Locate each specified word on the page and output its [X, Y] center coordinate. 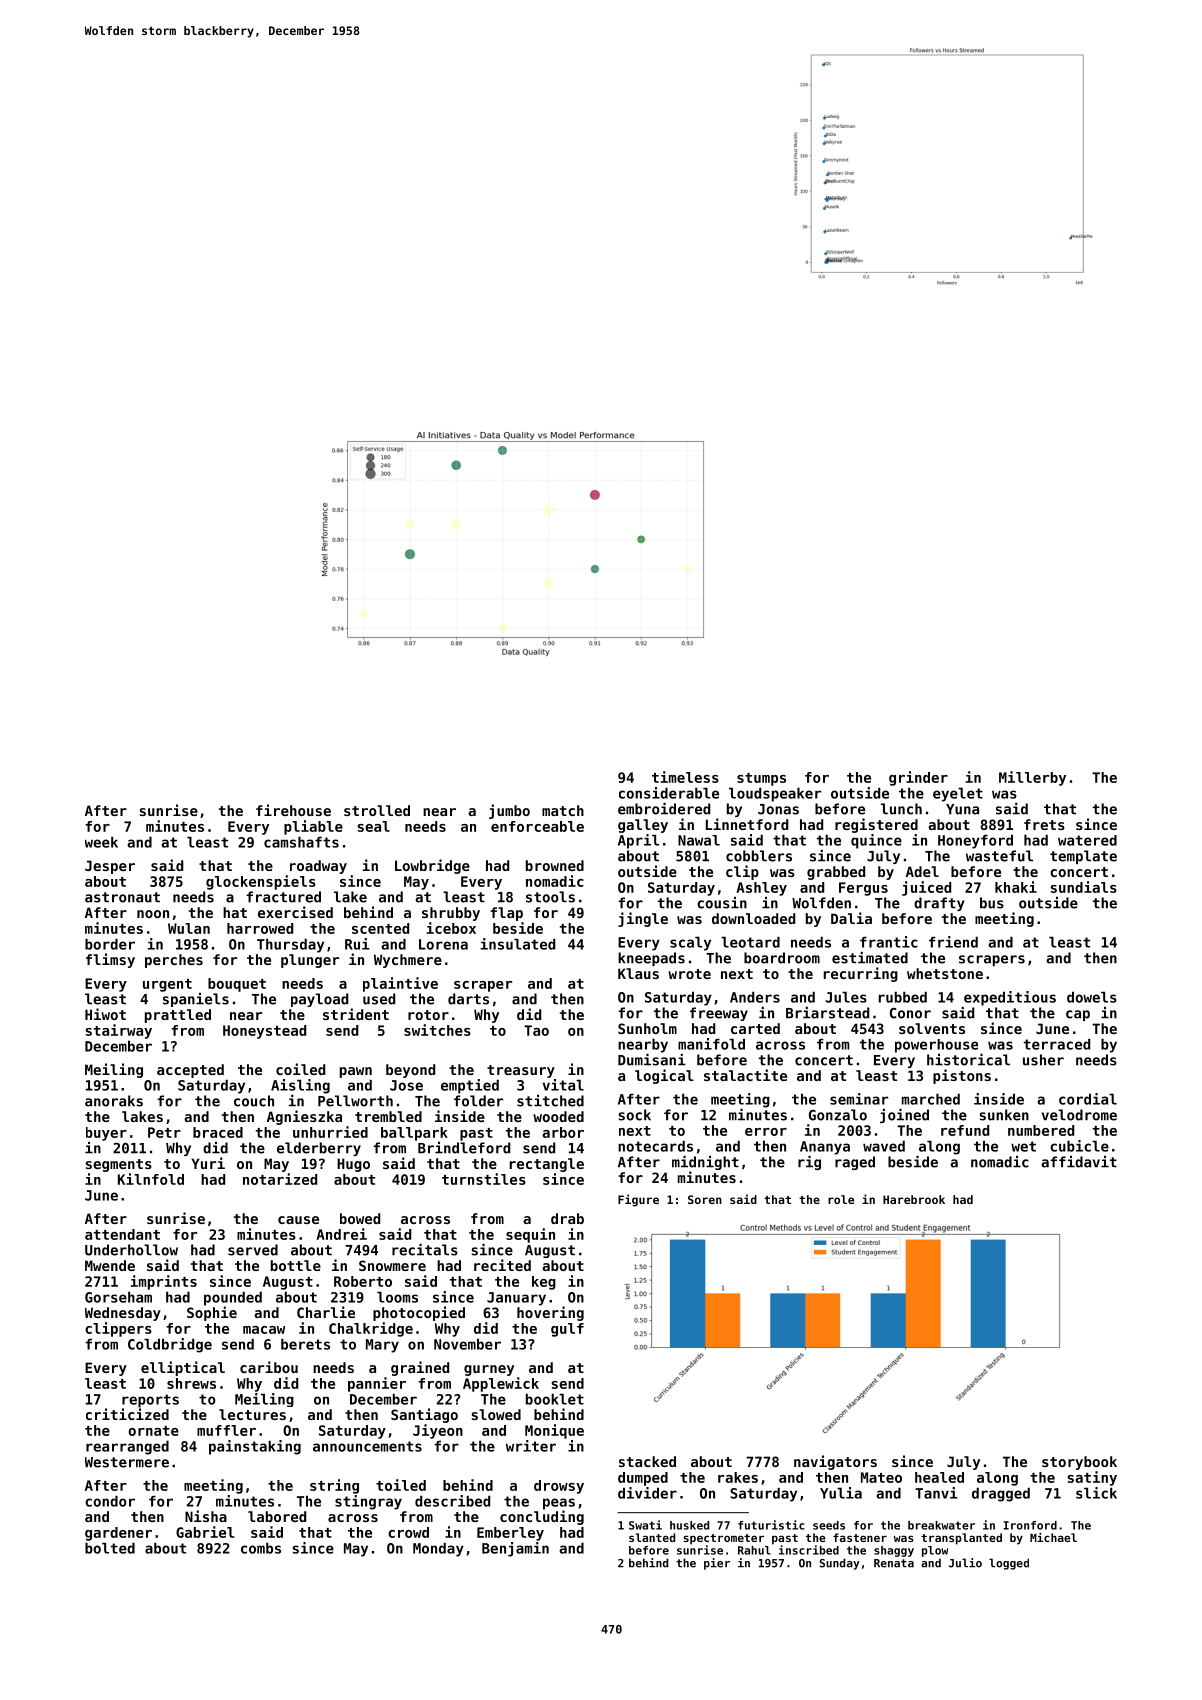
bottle [296, 1265]
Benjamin [515, 1549]
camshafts [301, 842]
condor [110, 1501]
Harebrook [914, 1199]
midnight [705, 1162]
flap [507, 914]
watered [1087, 840]
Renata [894, 1563]
